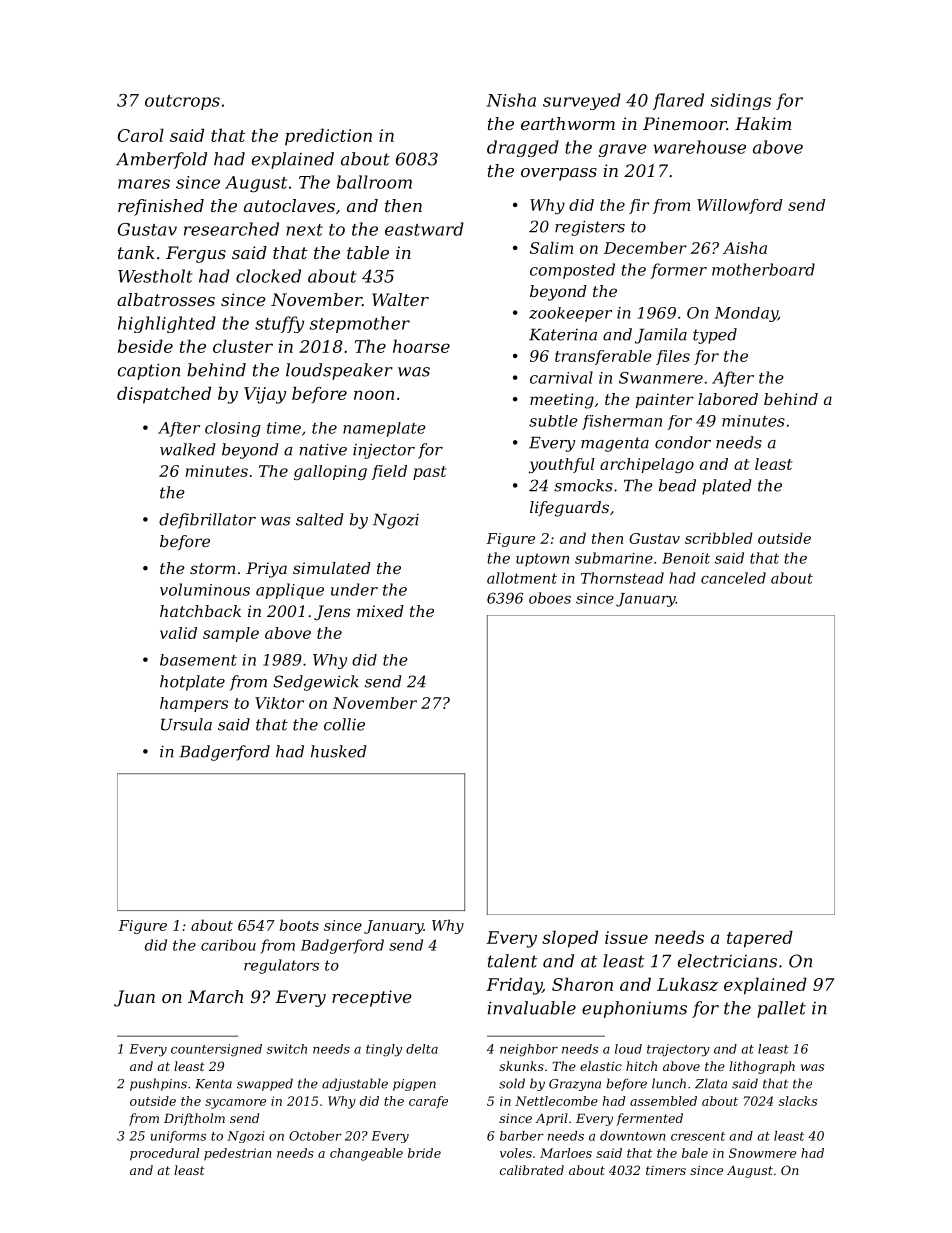 The height and width of the screenshot is (1233, 952). I want to click on pushpins, so click(158, 1084).
